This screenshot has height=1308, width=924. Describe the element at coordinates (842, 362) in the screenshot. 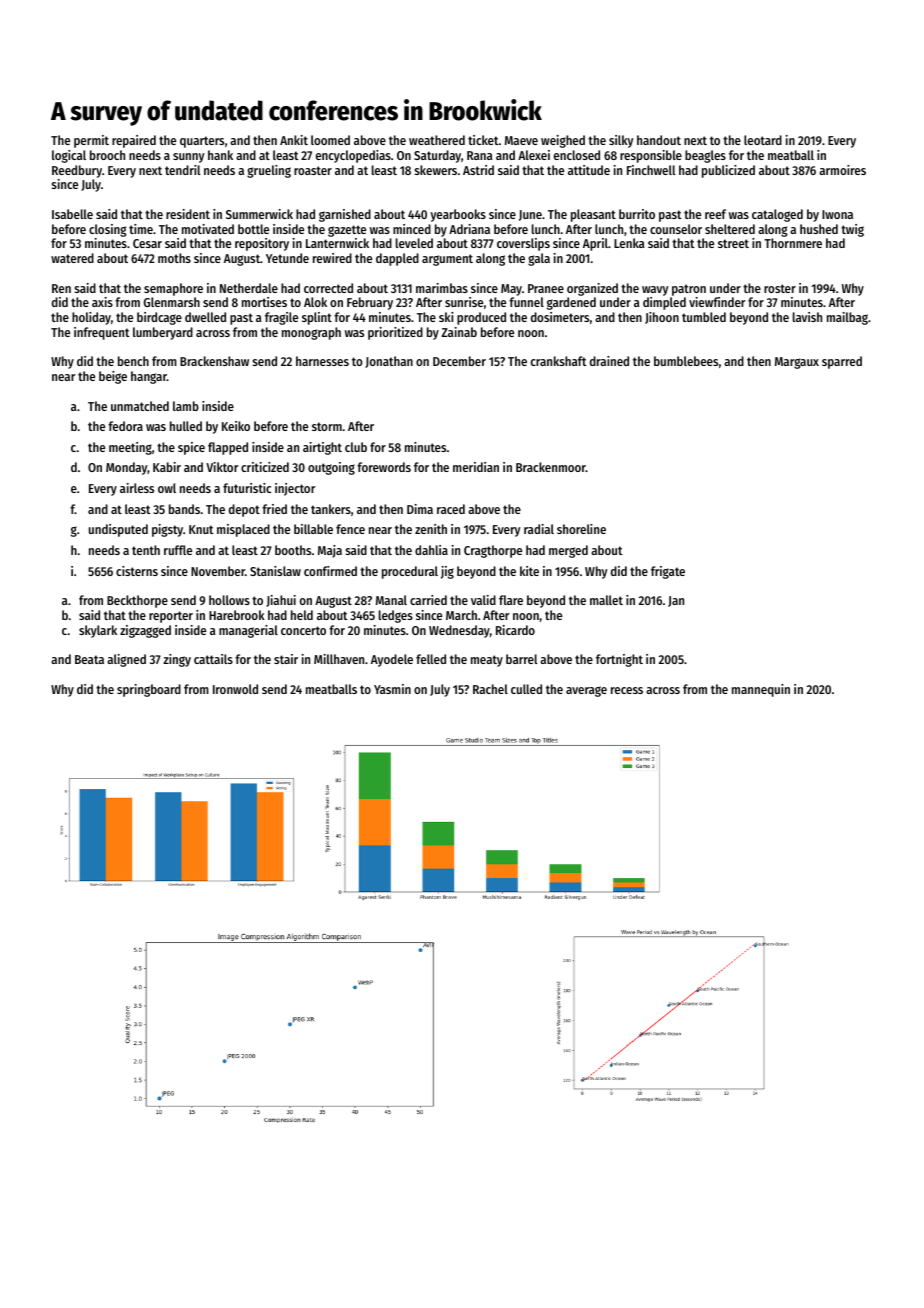

I see `sparred` at that location.
